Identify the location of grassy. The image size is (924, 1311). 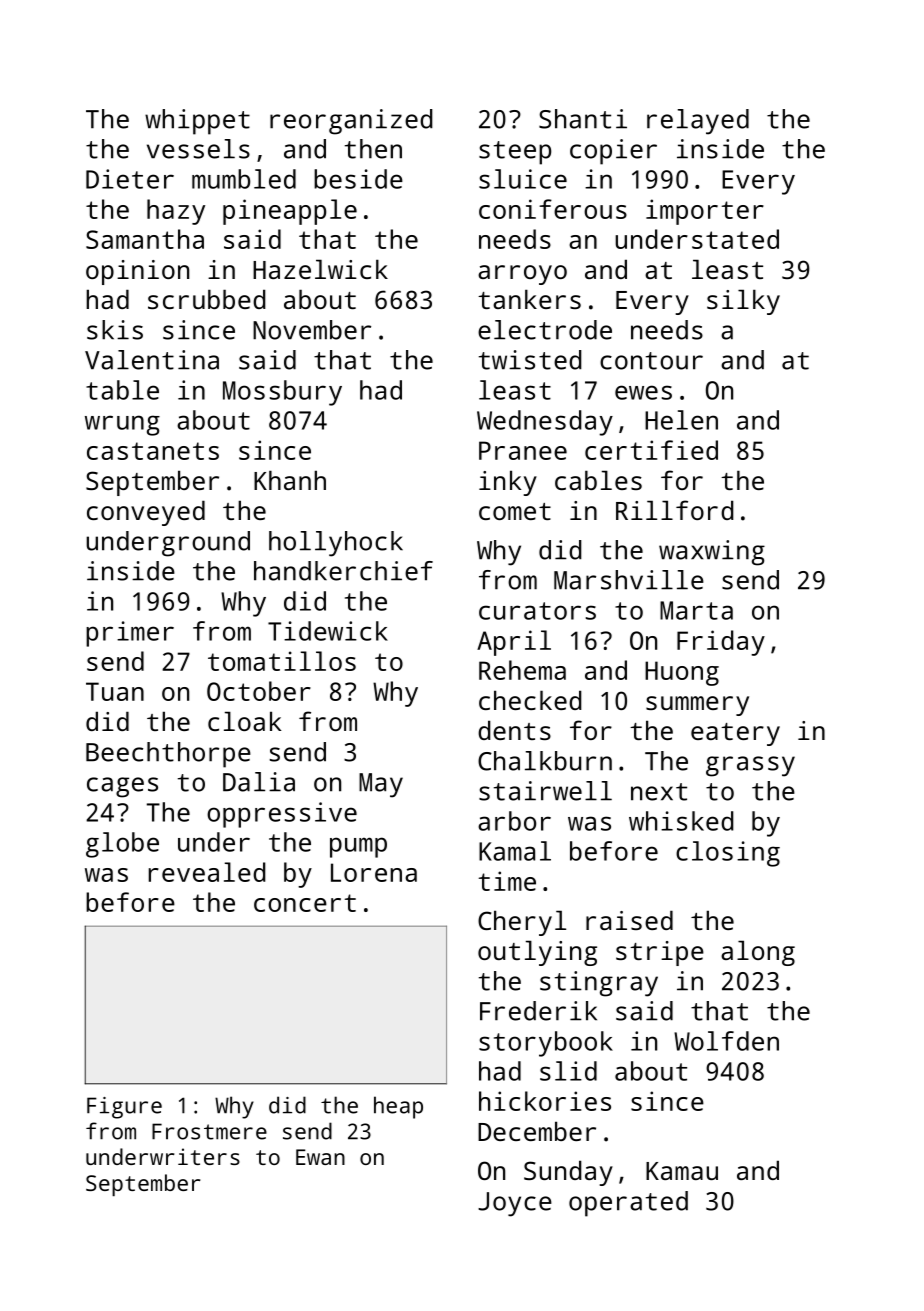
(750, 766).
